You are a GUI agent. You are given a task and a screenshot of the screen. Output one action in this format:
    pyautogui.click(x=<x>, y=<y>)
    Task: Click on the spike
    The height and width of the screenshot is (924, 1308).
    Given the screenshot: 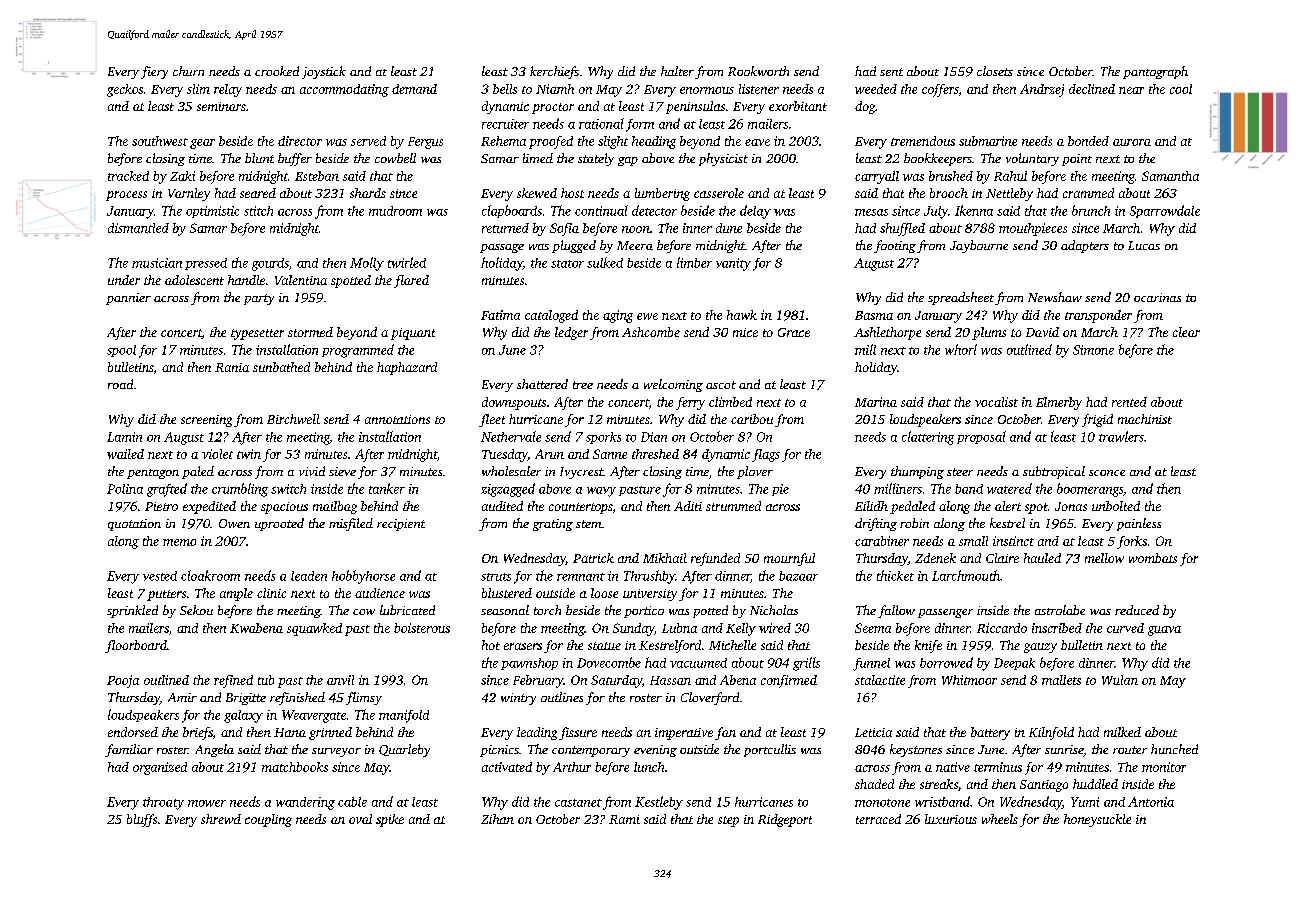 What is the action you would take?
    pyautogui.click(x=390, y=820)
